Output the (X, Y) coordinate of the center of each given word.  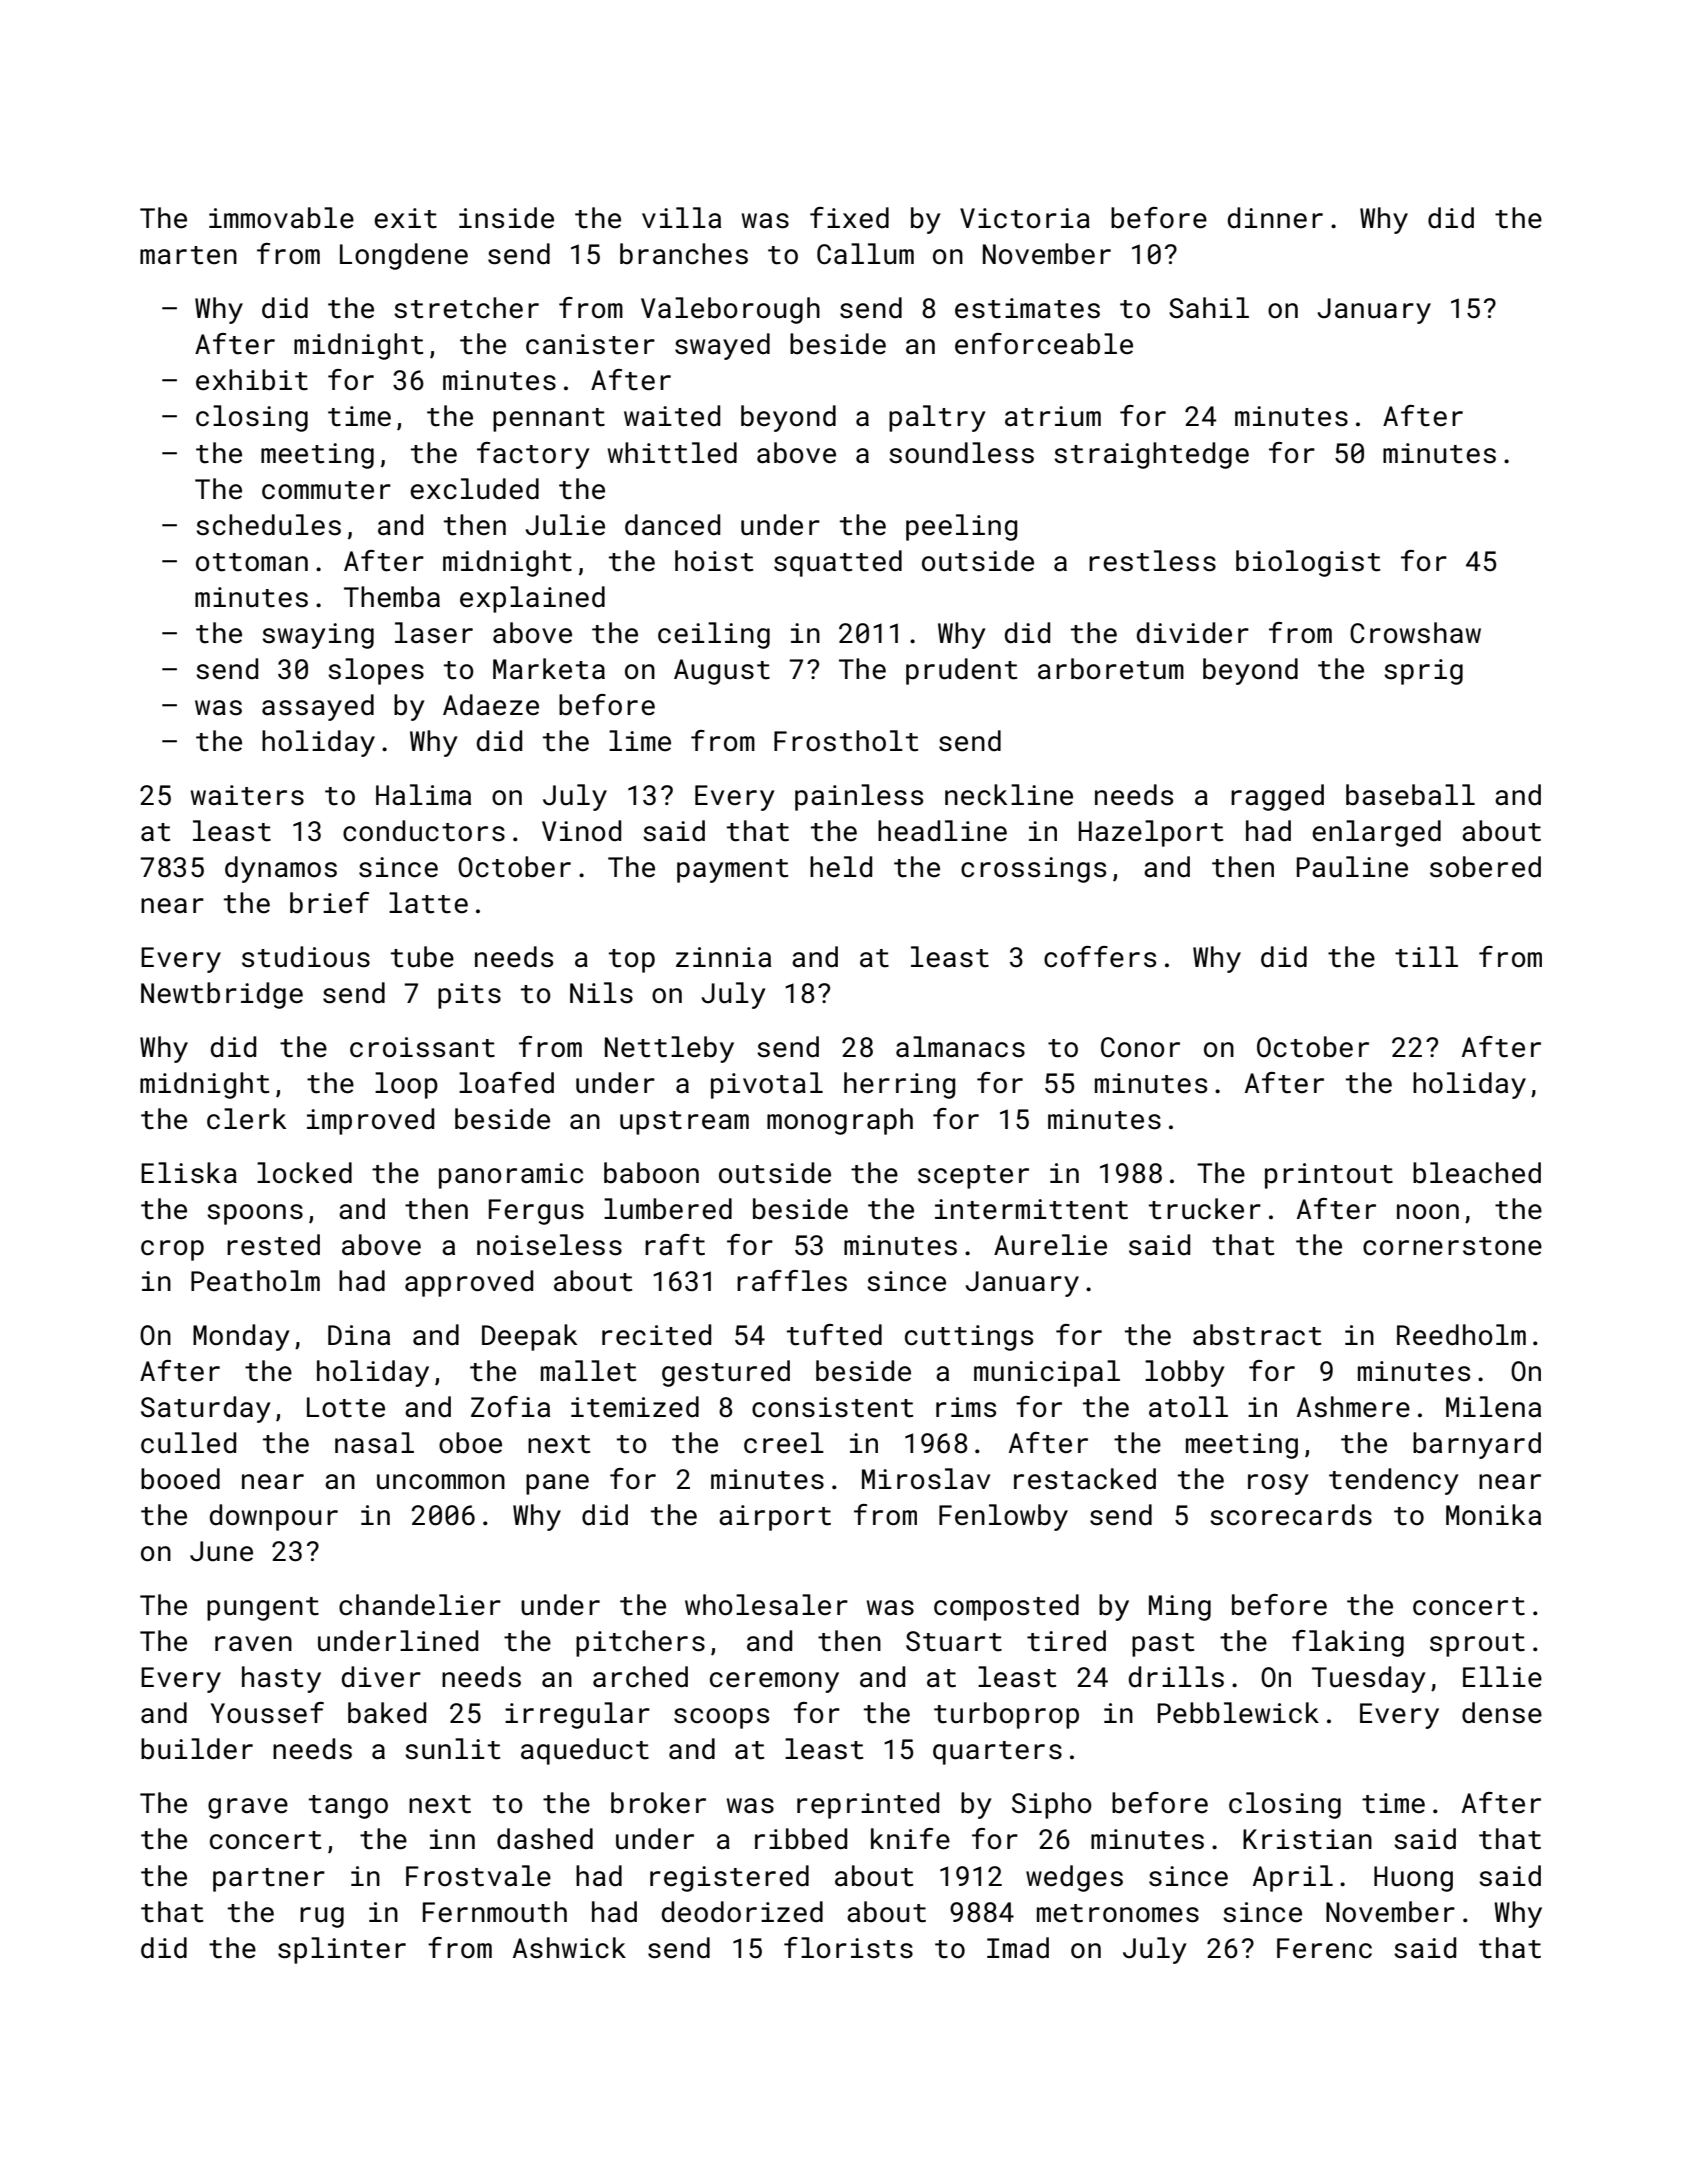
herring (899, 1085)
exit (405, 218)
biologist (1308, 563)
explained (532, 599)
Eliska (189, 1173)
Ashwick (569, 1948)
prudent (961, 671)
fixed (849, 218)
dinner (1275, 218)
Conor (1140, 1047)
